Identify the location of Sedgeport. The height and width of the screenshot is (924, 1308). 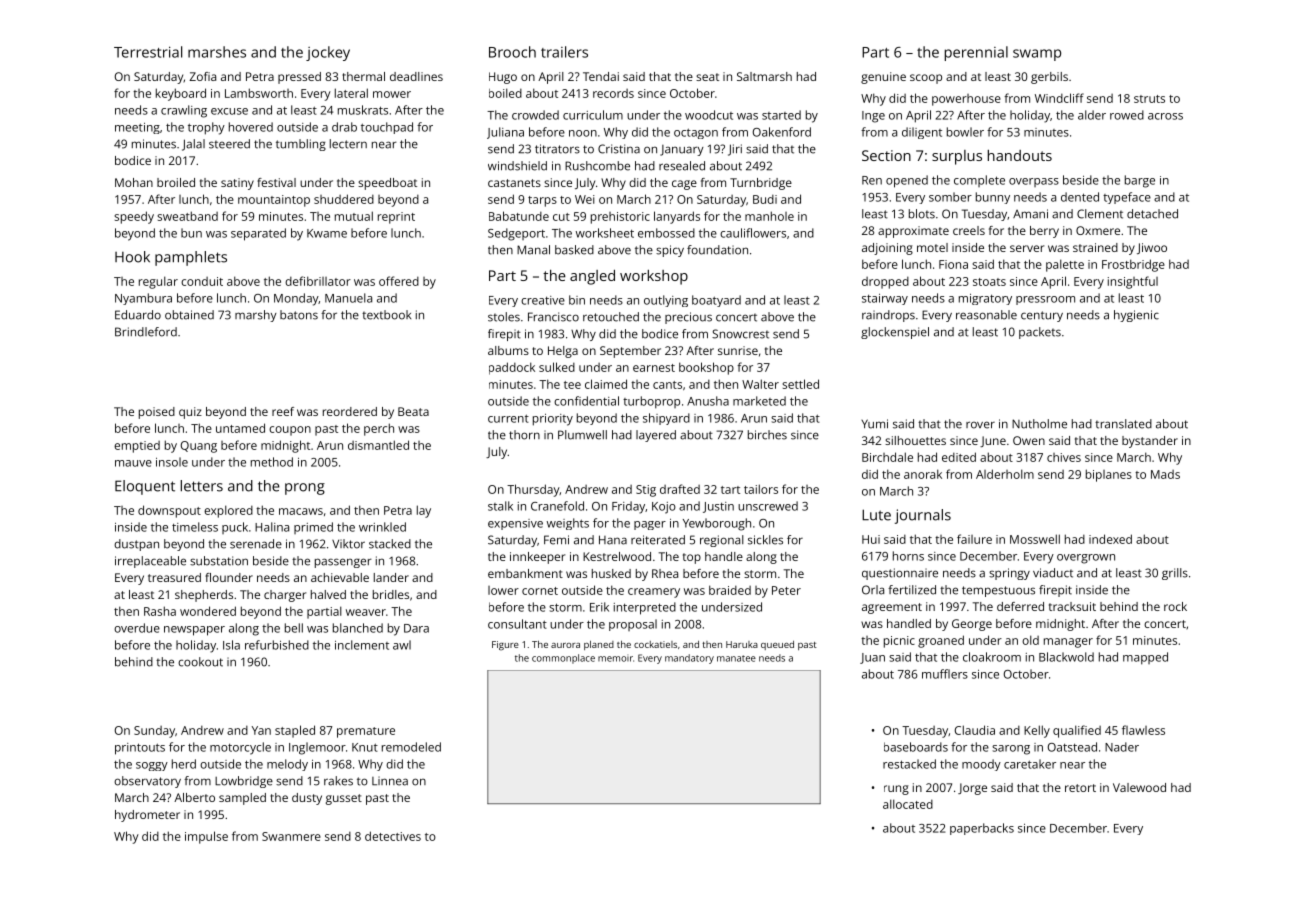
(516, 234).
